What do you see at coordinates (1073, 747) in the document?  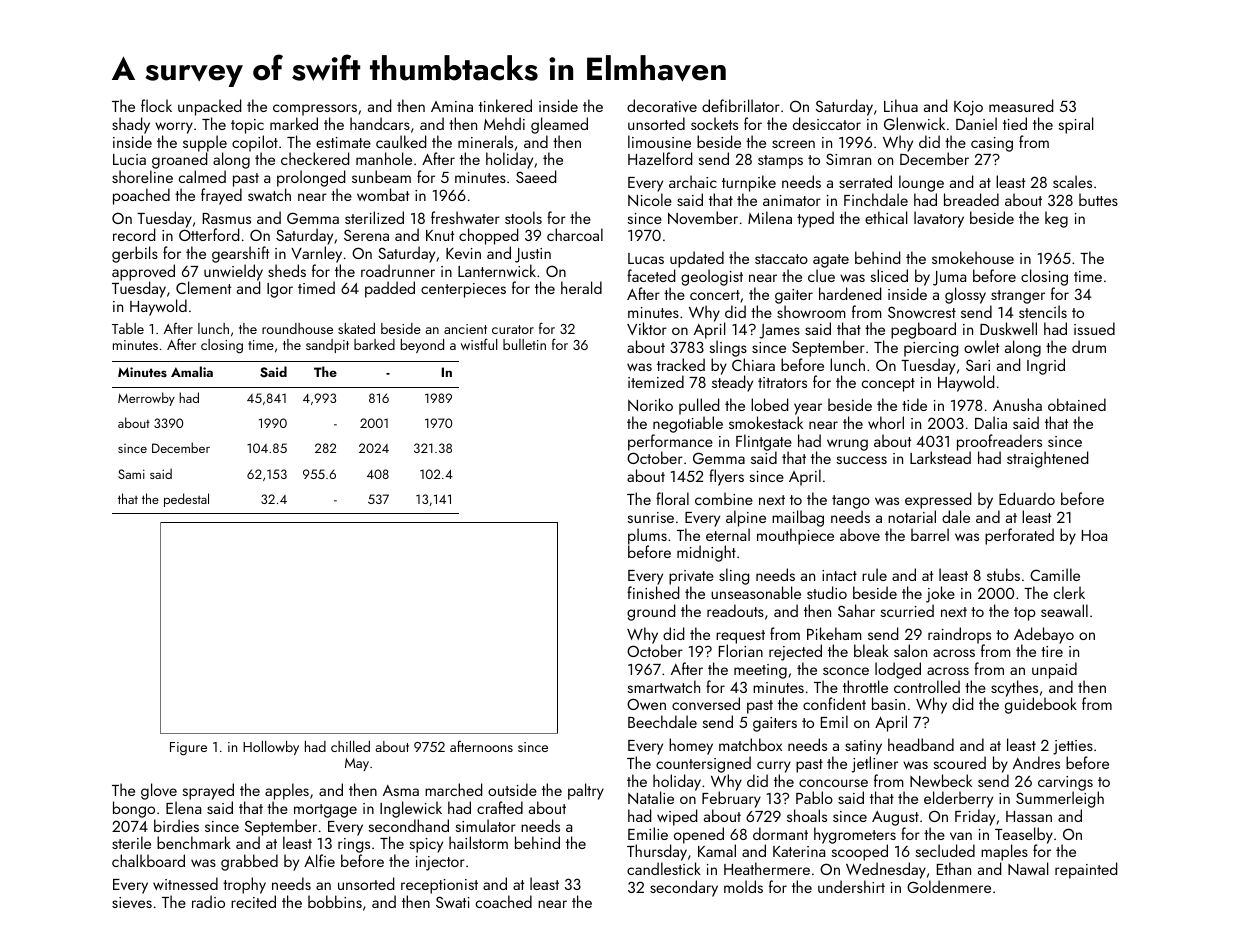 I see `jetties` at bounding box center [1073, 747].
